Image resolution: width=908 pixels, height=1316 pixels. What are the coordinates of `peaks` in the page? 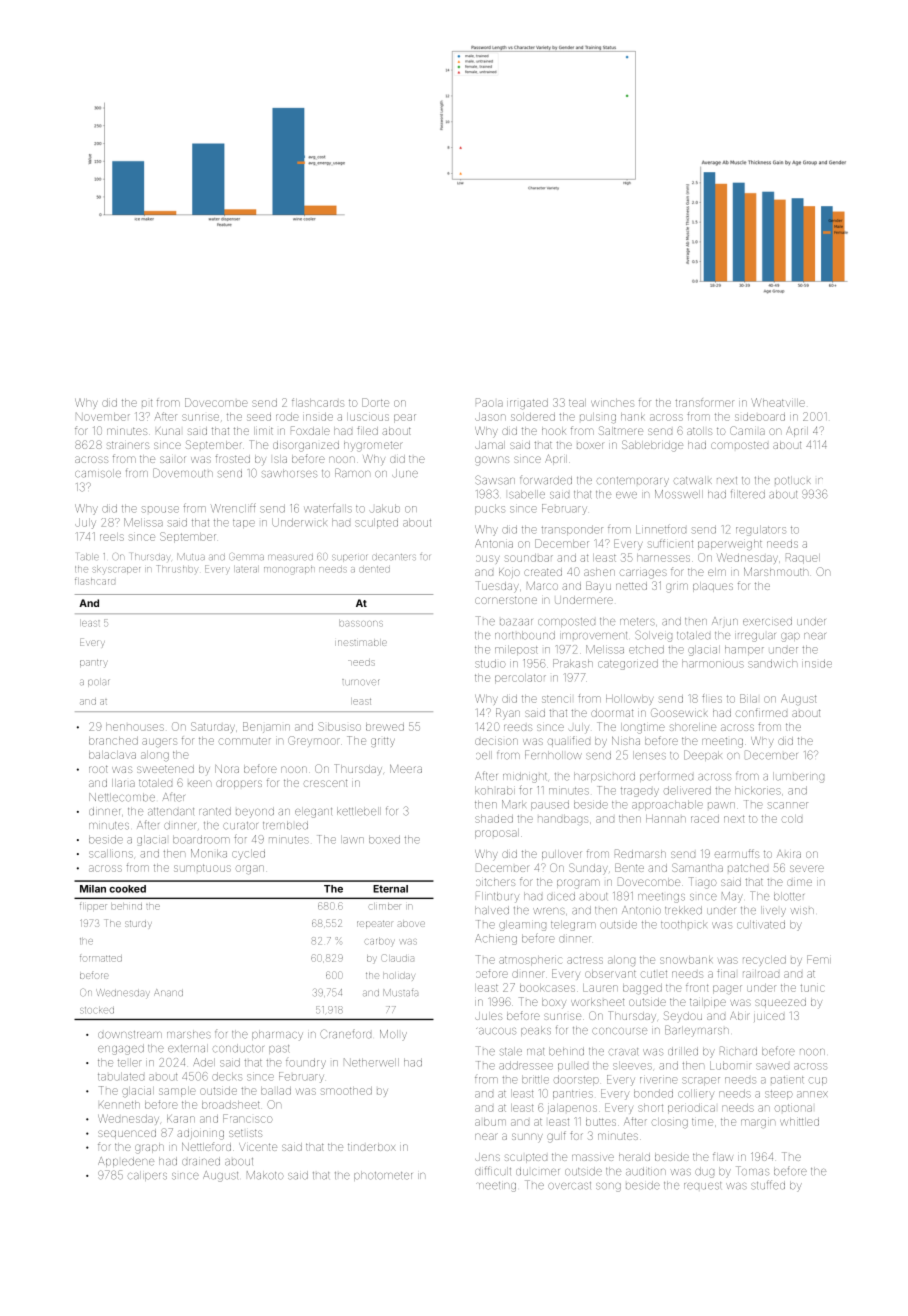 It's located at (536, 1031).
